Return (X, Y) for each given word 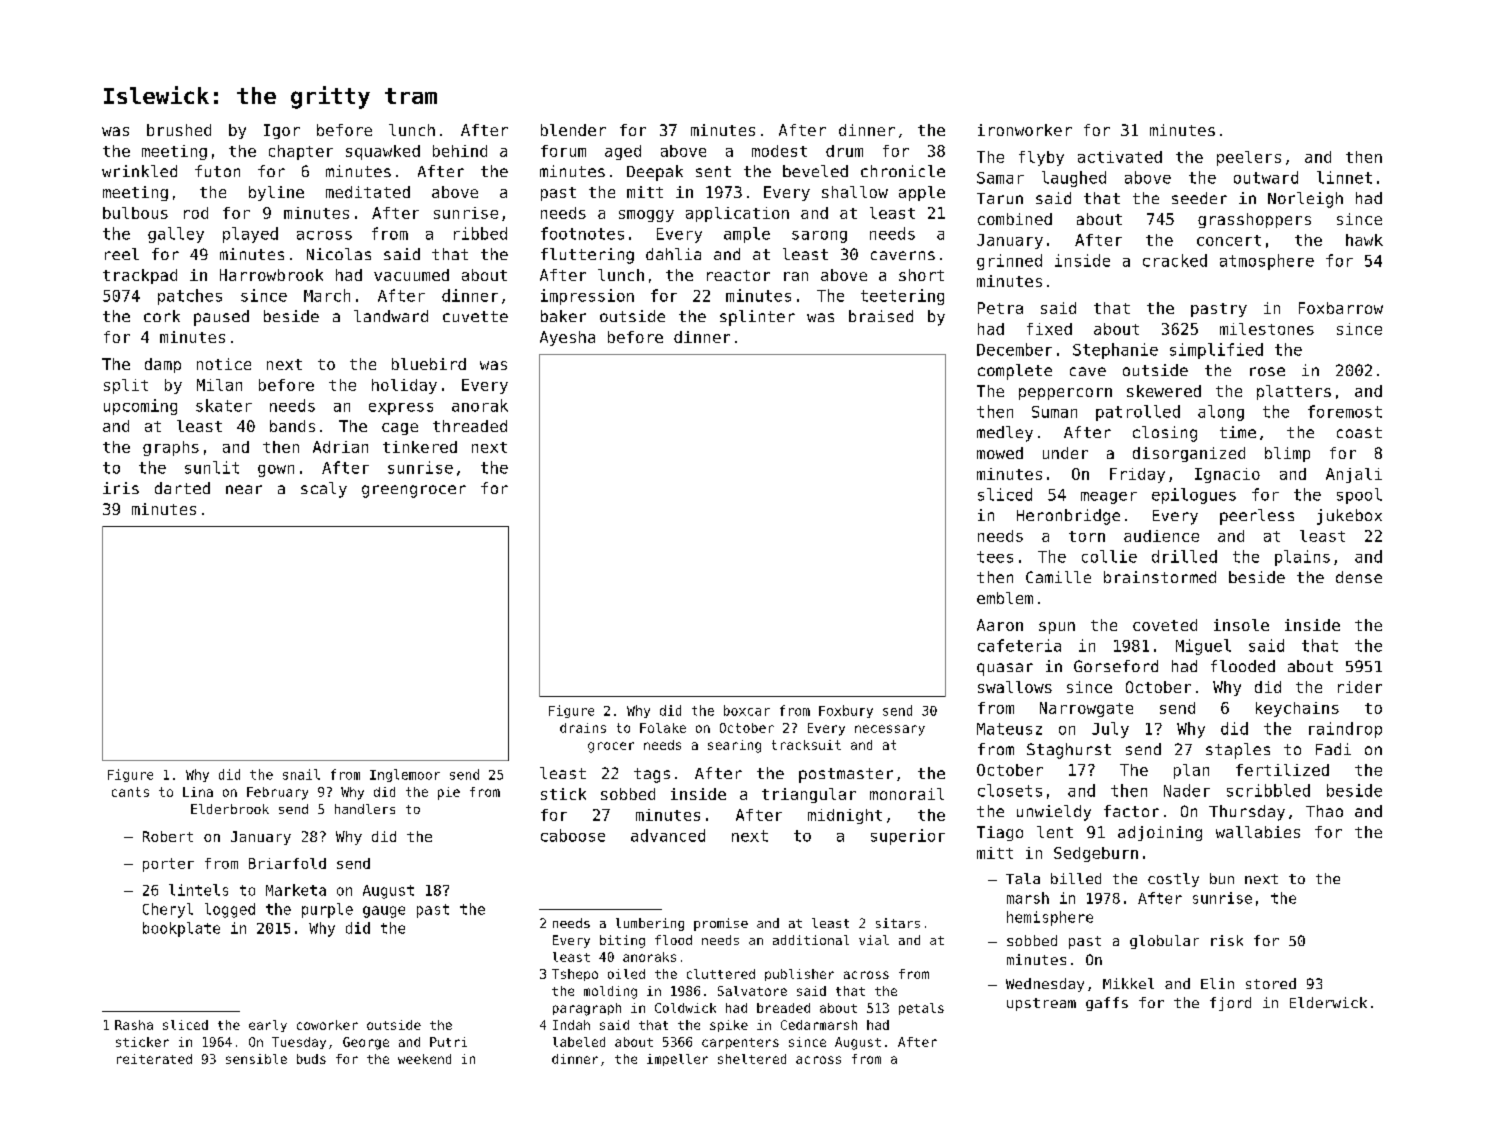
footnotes (582, 233)
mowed (1000, 453)
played (250, 235)
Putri (448, 1042)
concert (1229, 240)
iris (121, 488)
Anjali (1354, 475)
